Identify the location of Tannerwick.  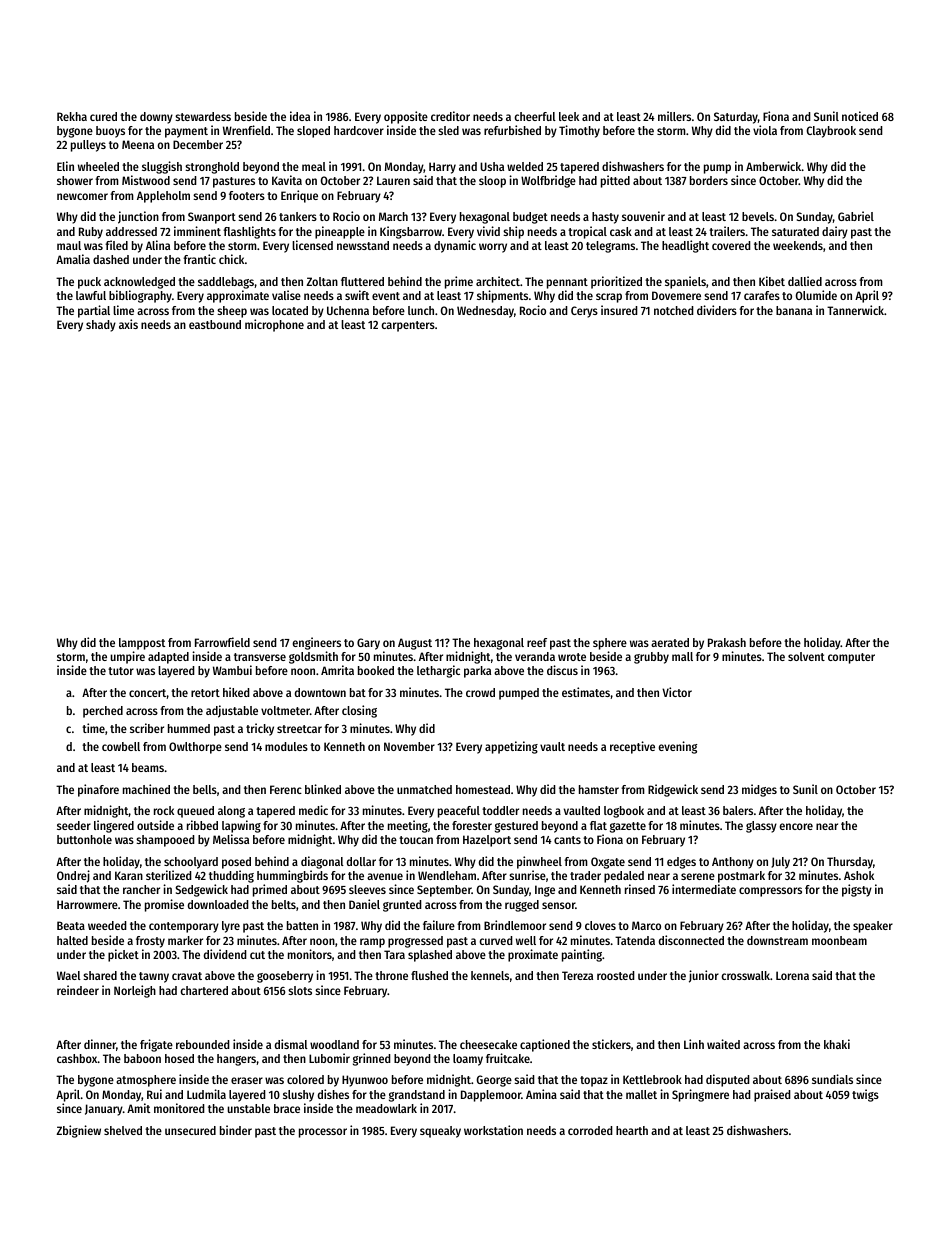
(855, 310).
